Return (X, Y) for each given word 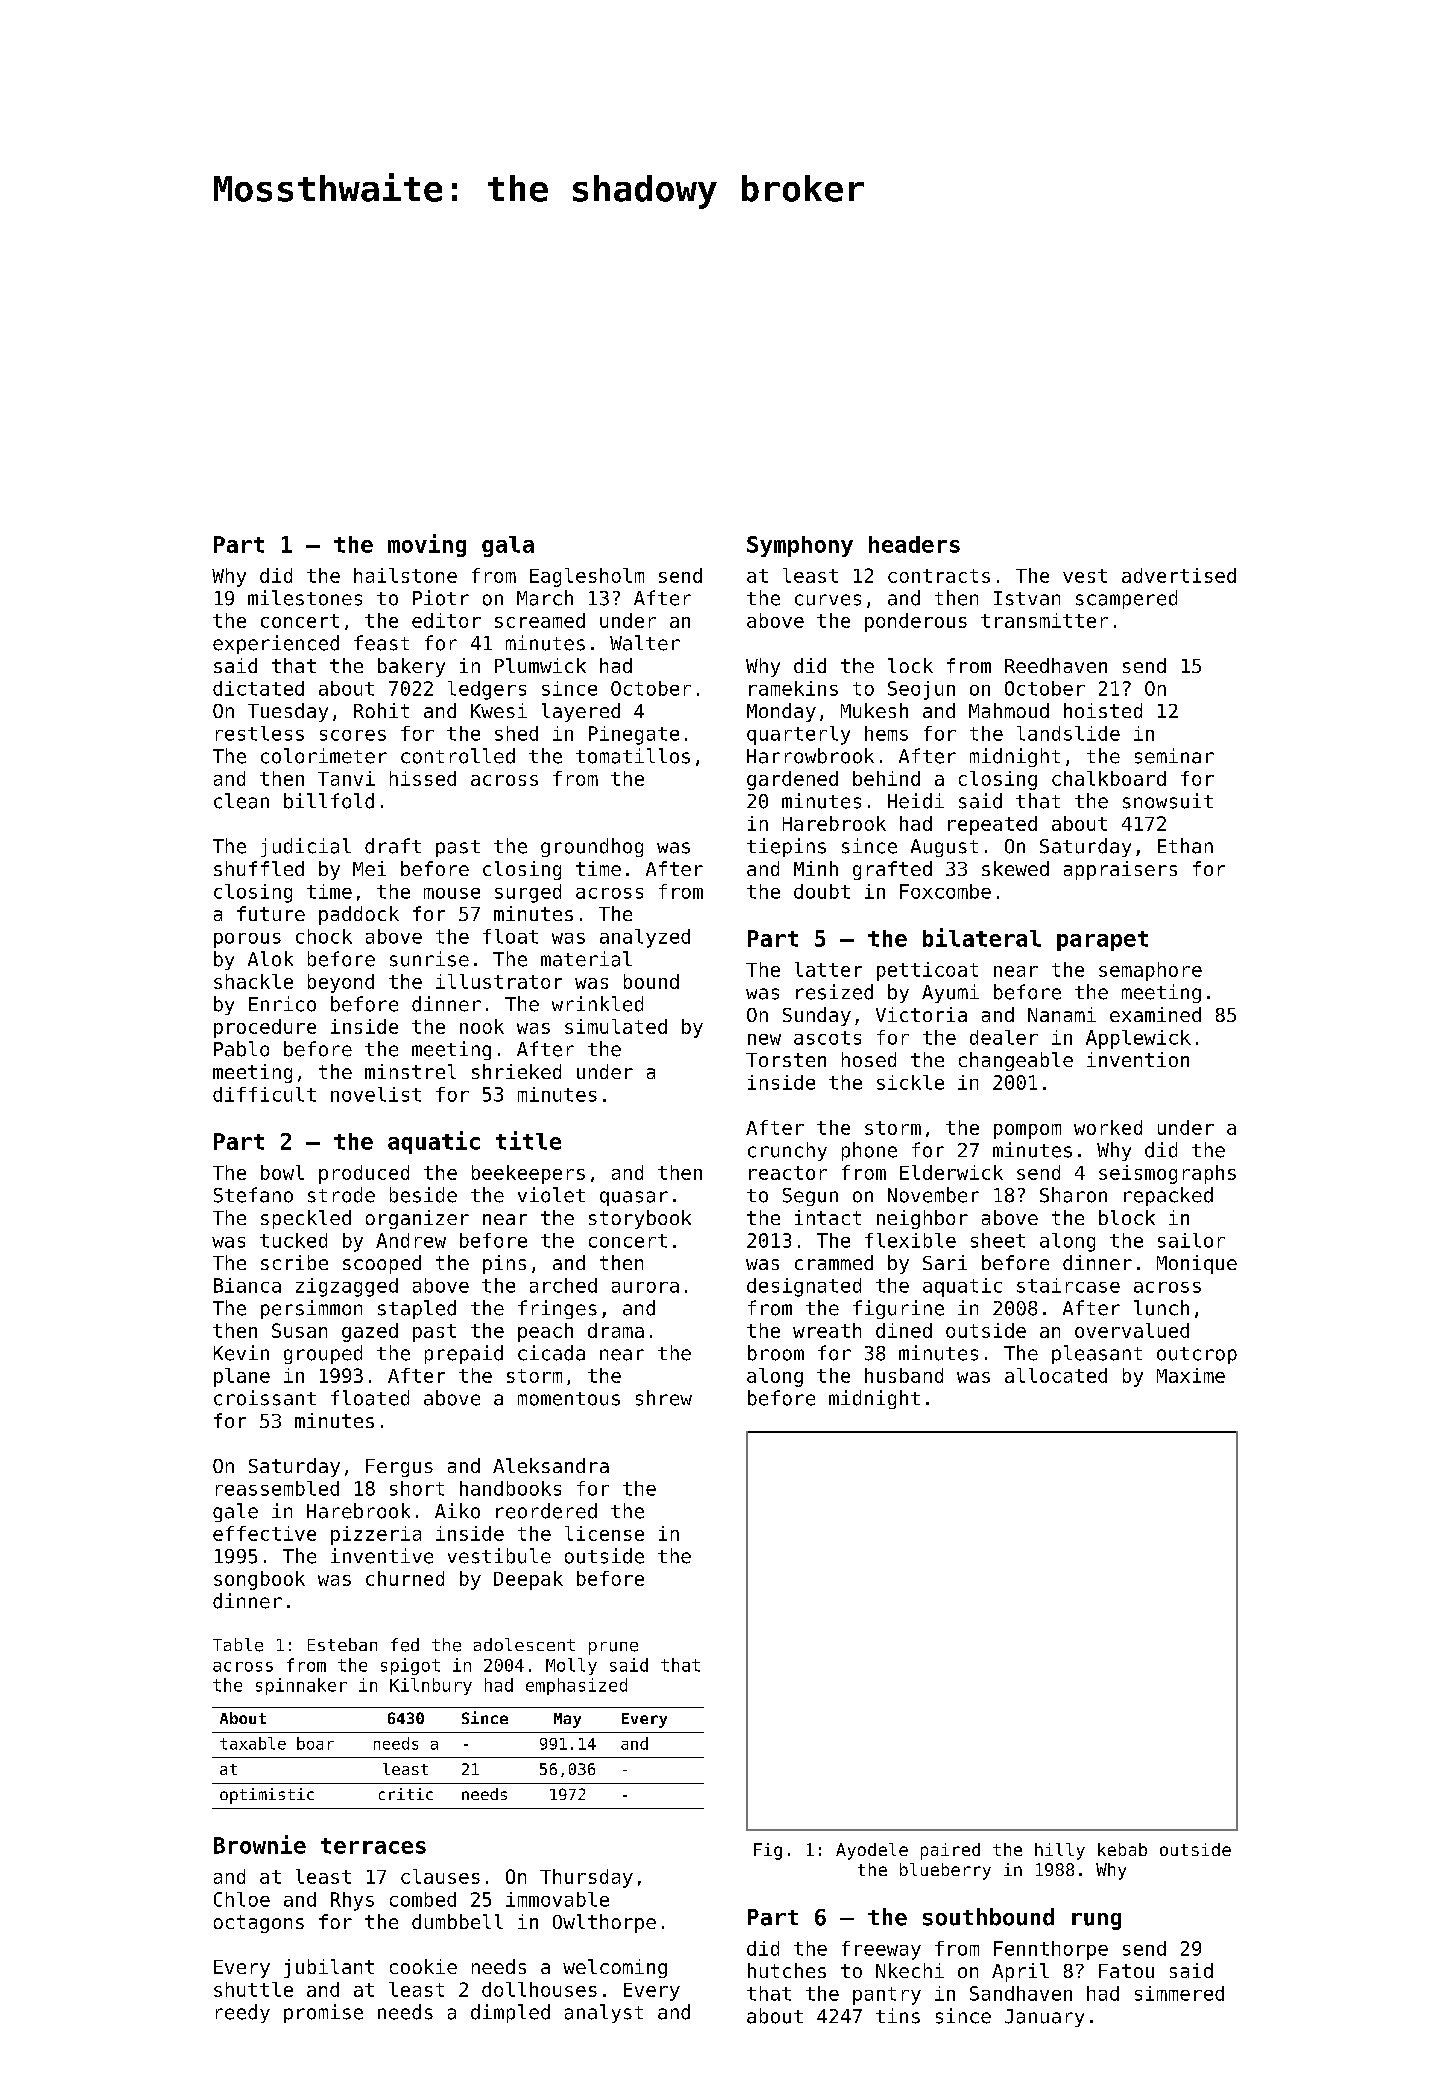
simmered (1179, 1993)
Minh (816, 868)
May (567, 1720)
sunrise (429, 959)
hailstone (405, 575)
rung (1096, 1921)
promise (323, 2013)
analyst (604, 2013)
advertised (1179, 575)
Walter (645, 643)
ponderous (916, 622)
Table (238, 1645)
